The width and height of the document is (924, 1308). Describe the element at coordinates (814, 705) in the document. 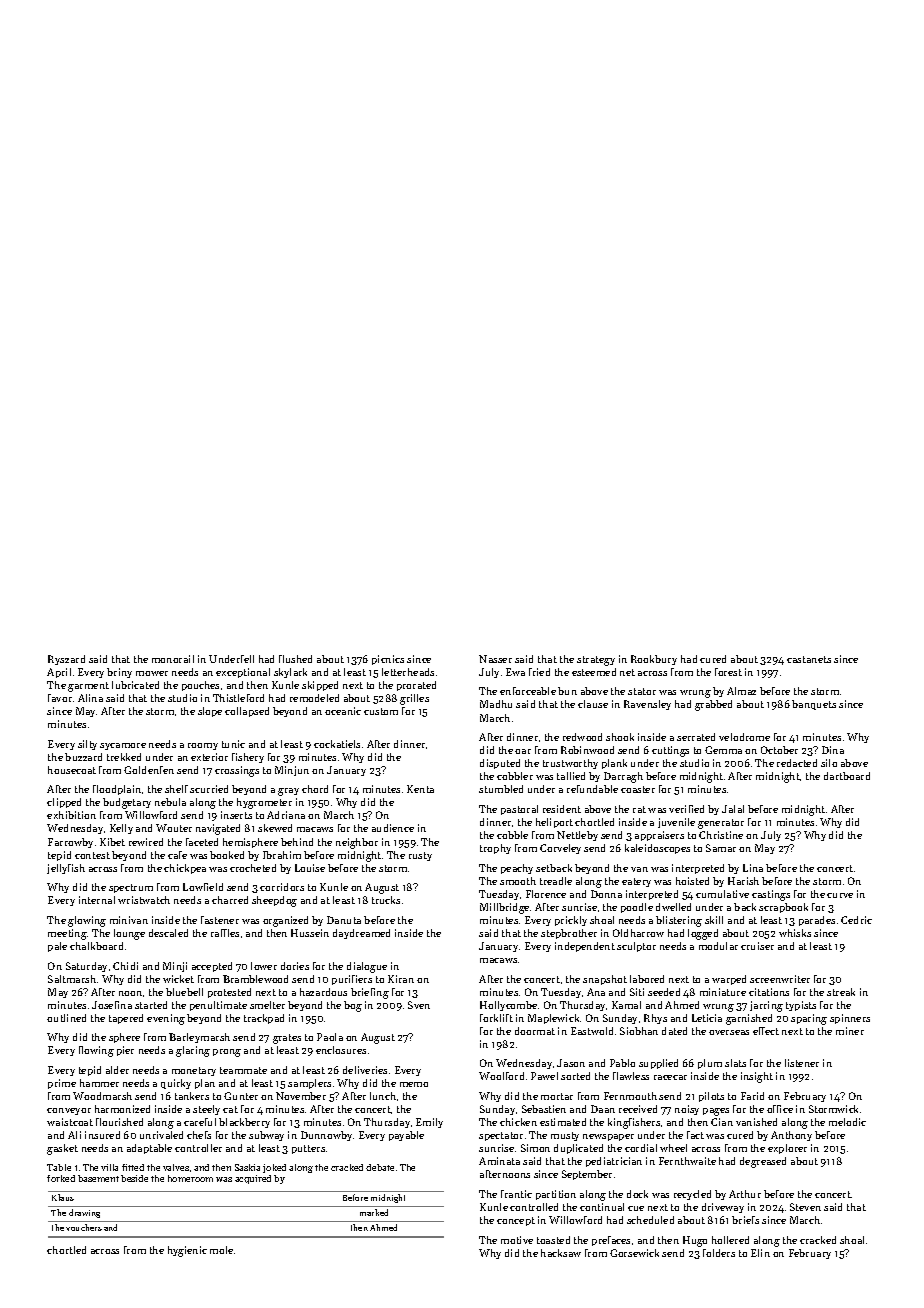

I see `banquets` at that location.
